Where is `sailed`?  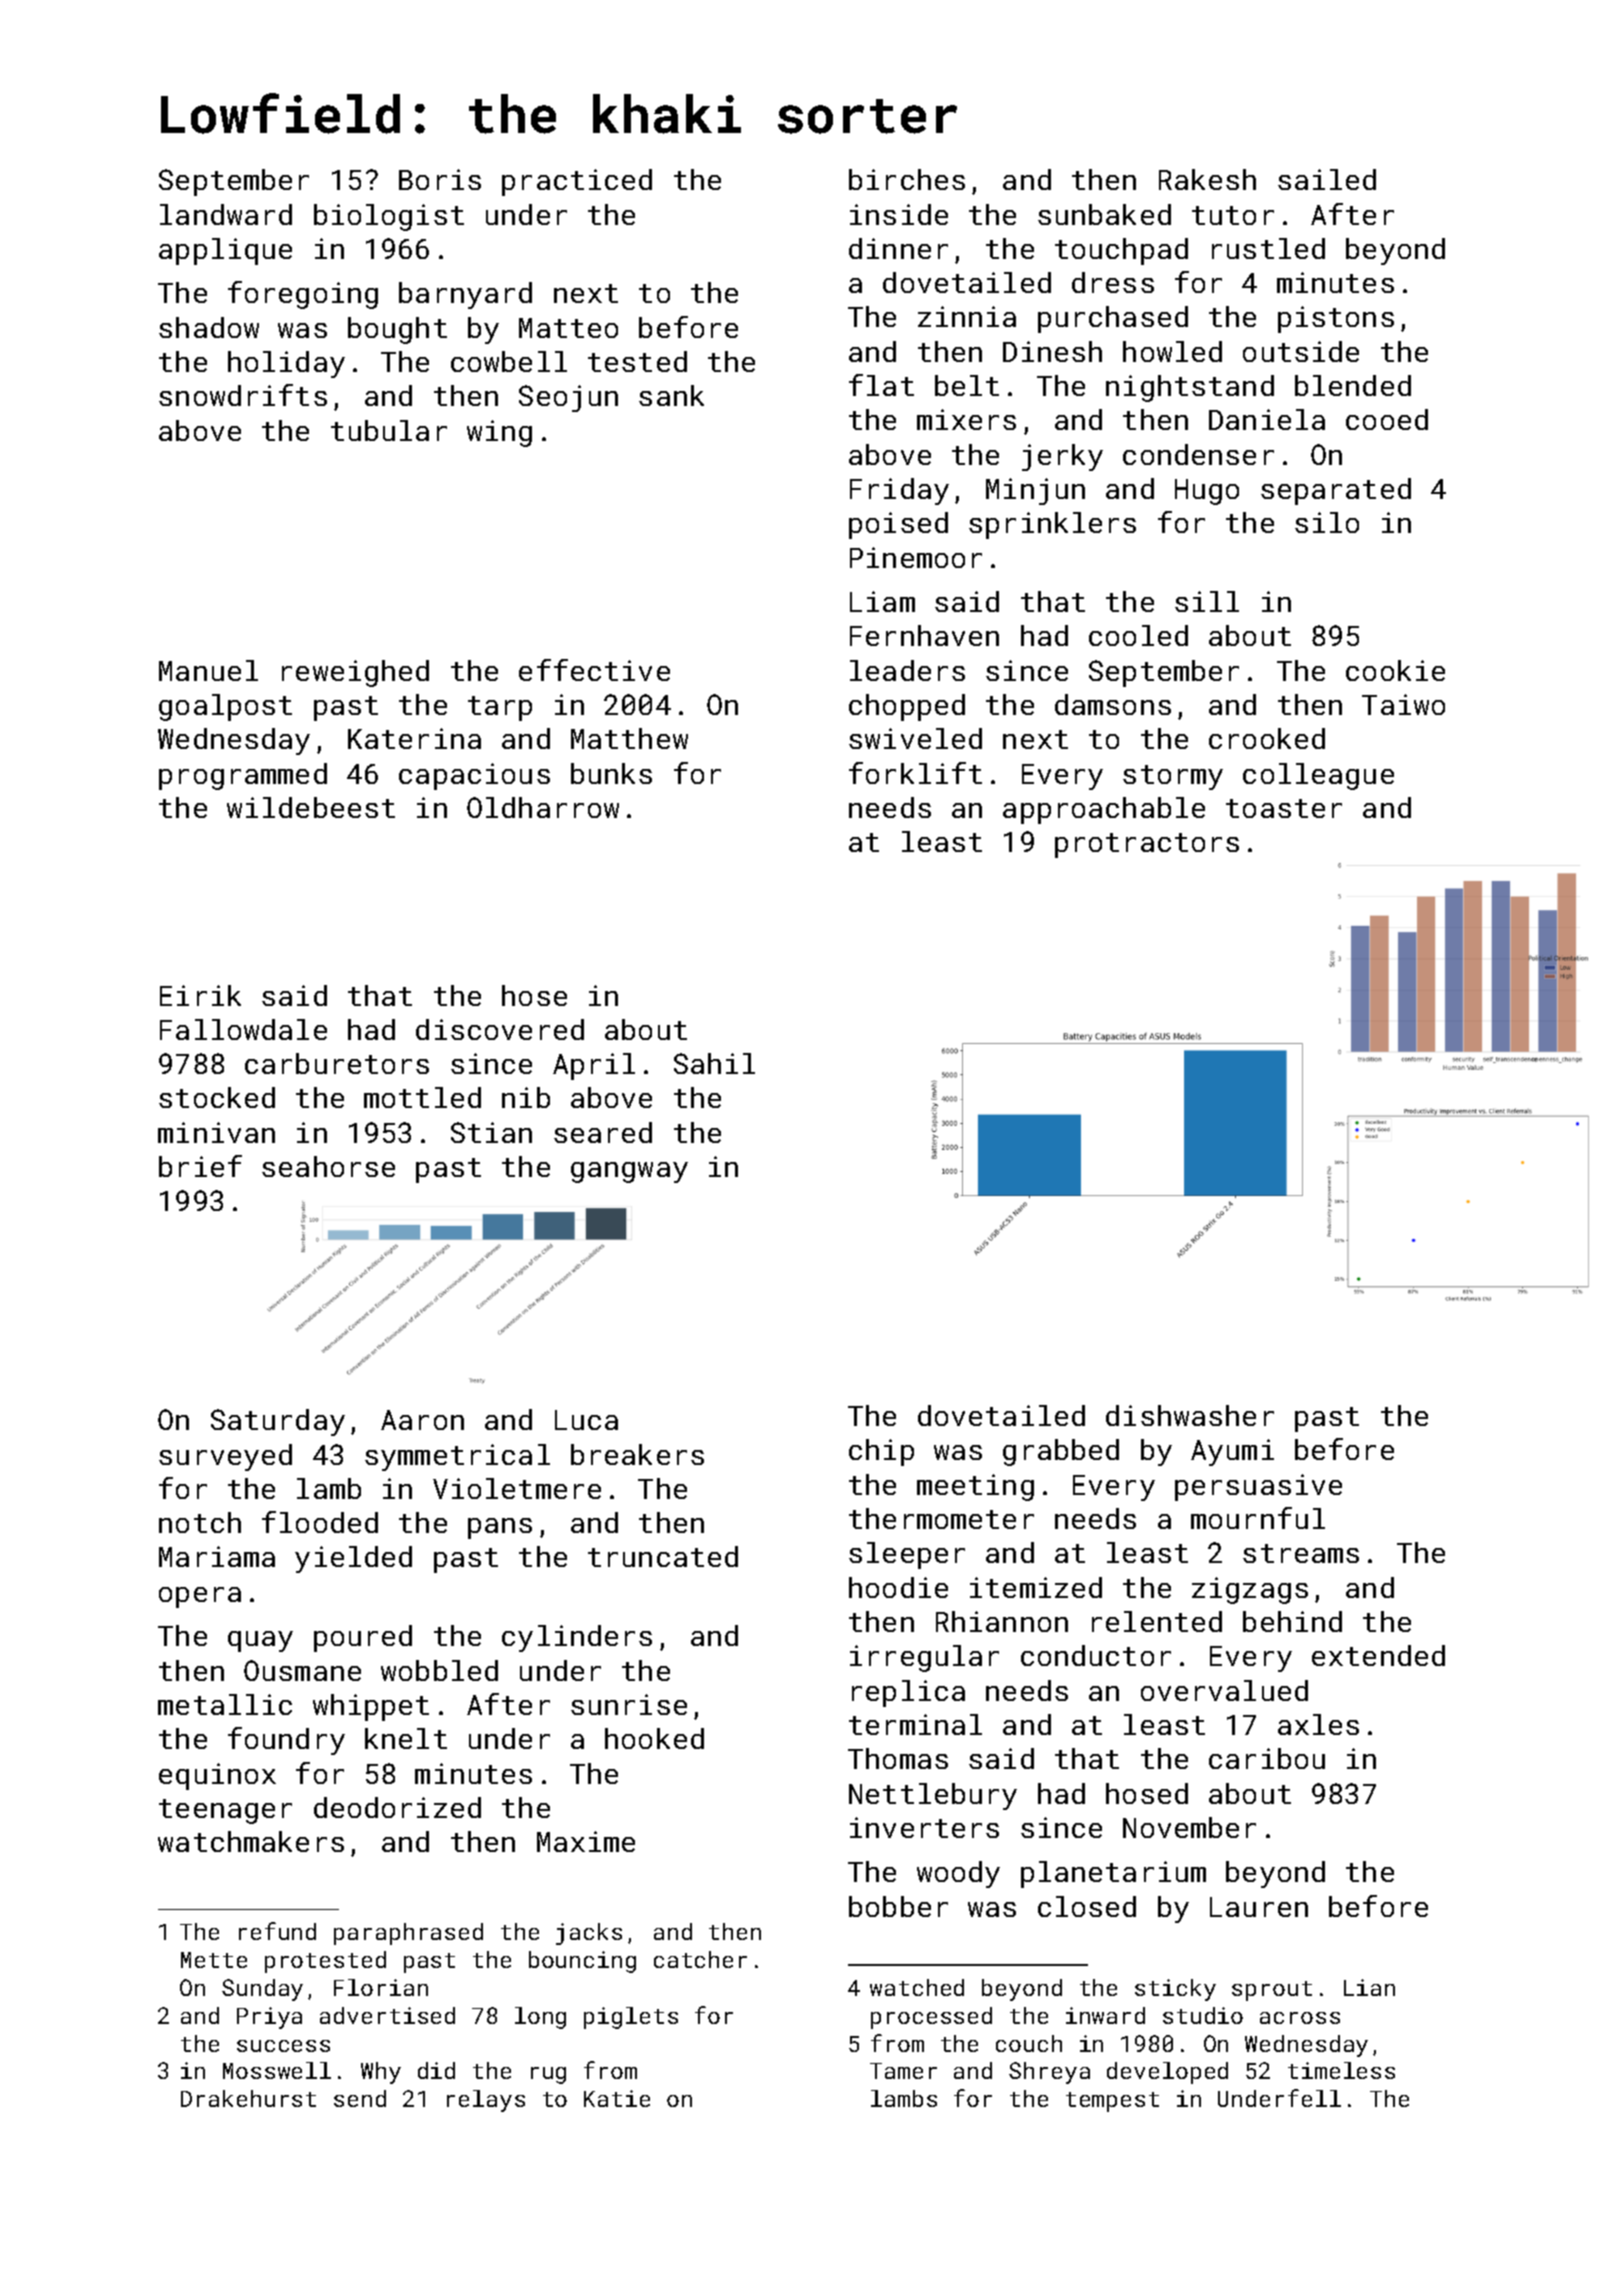
sailed is located at coordinates (1327, 179).
